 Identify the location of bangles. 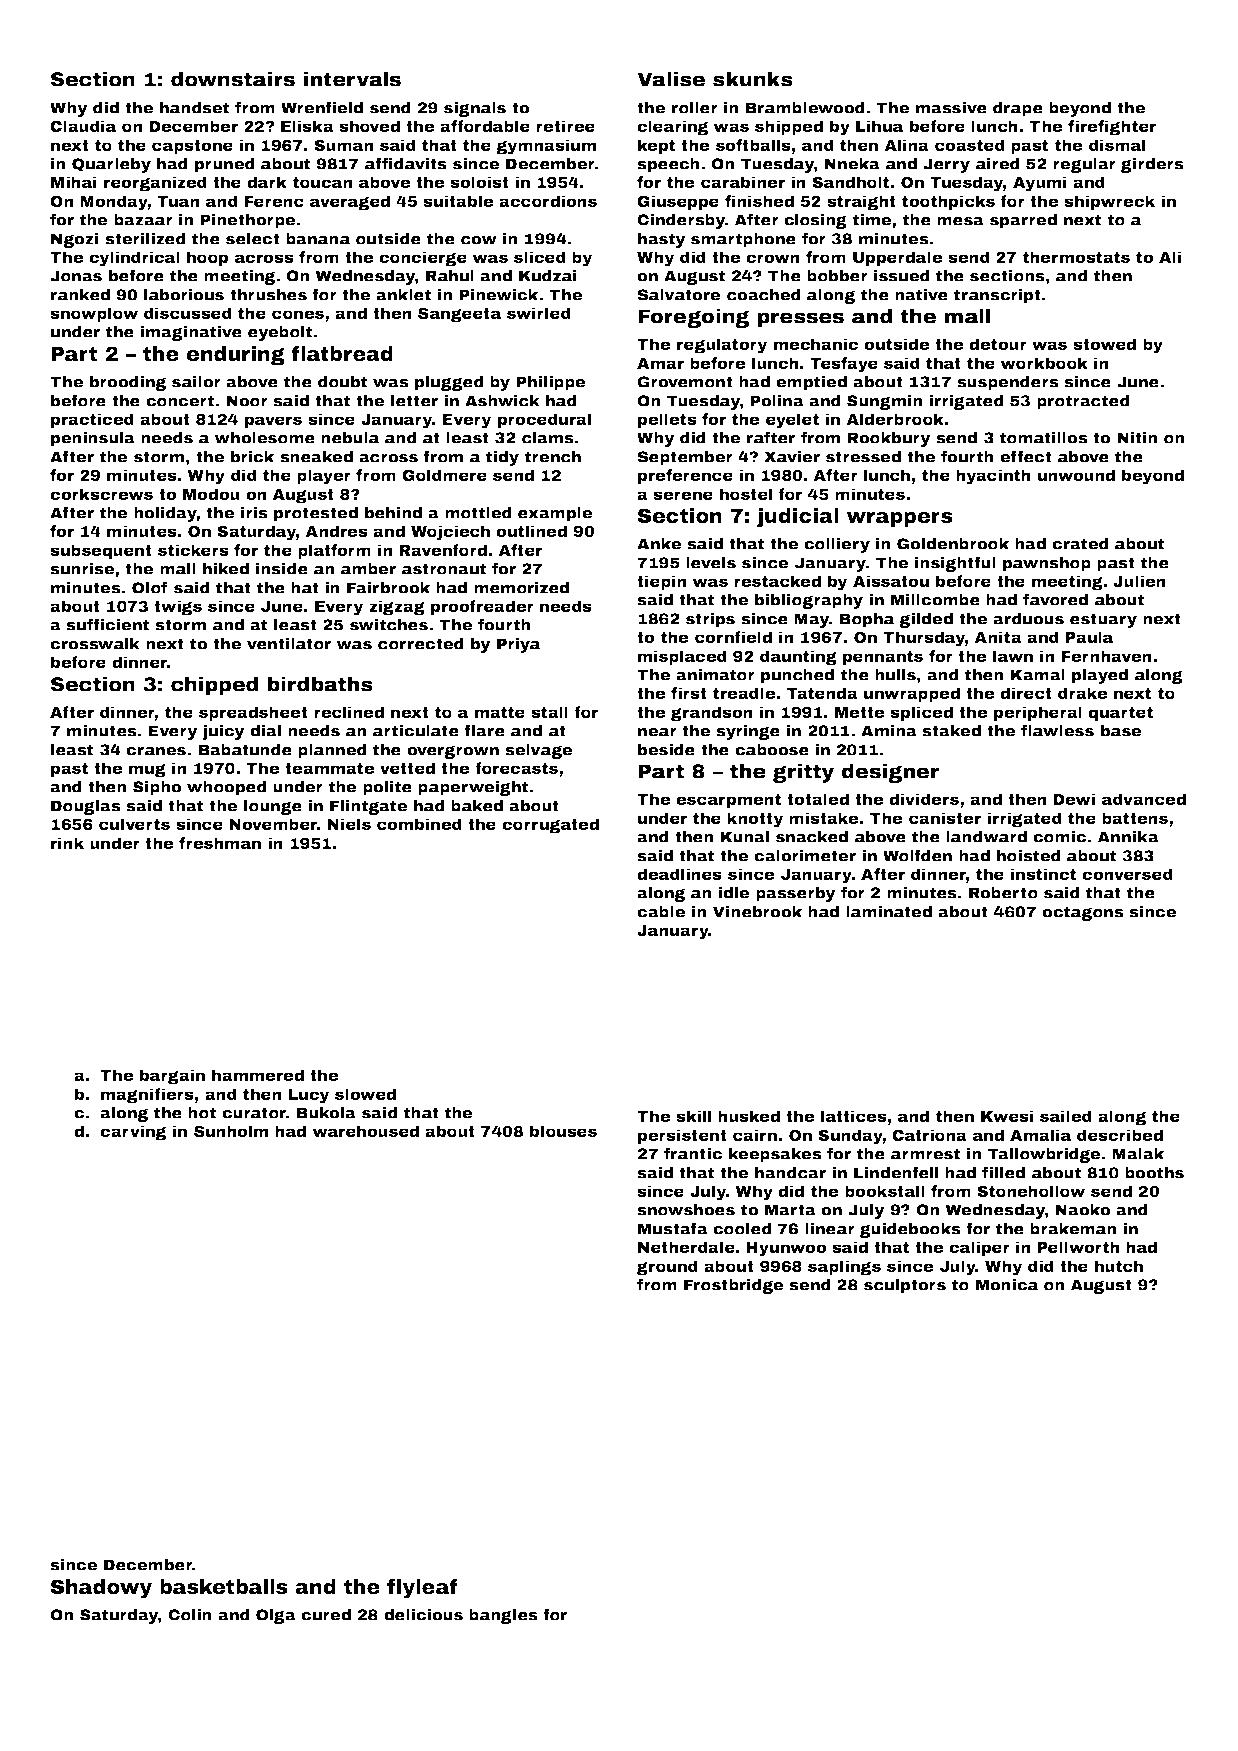
(503, 1616).
